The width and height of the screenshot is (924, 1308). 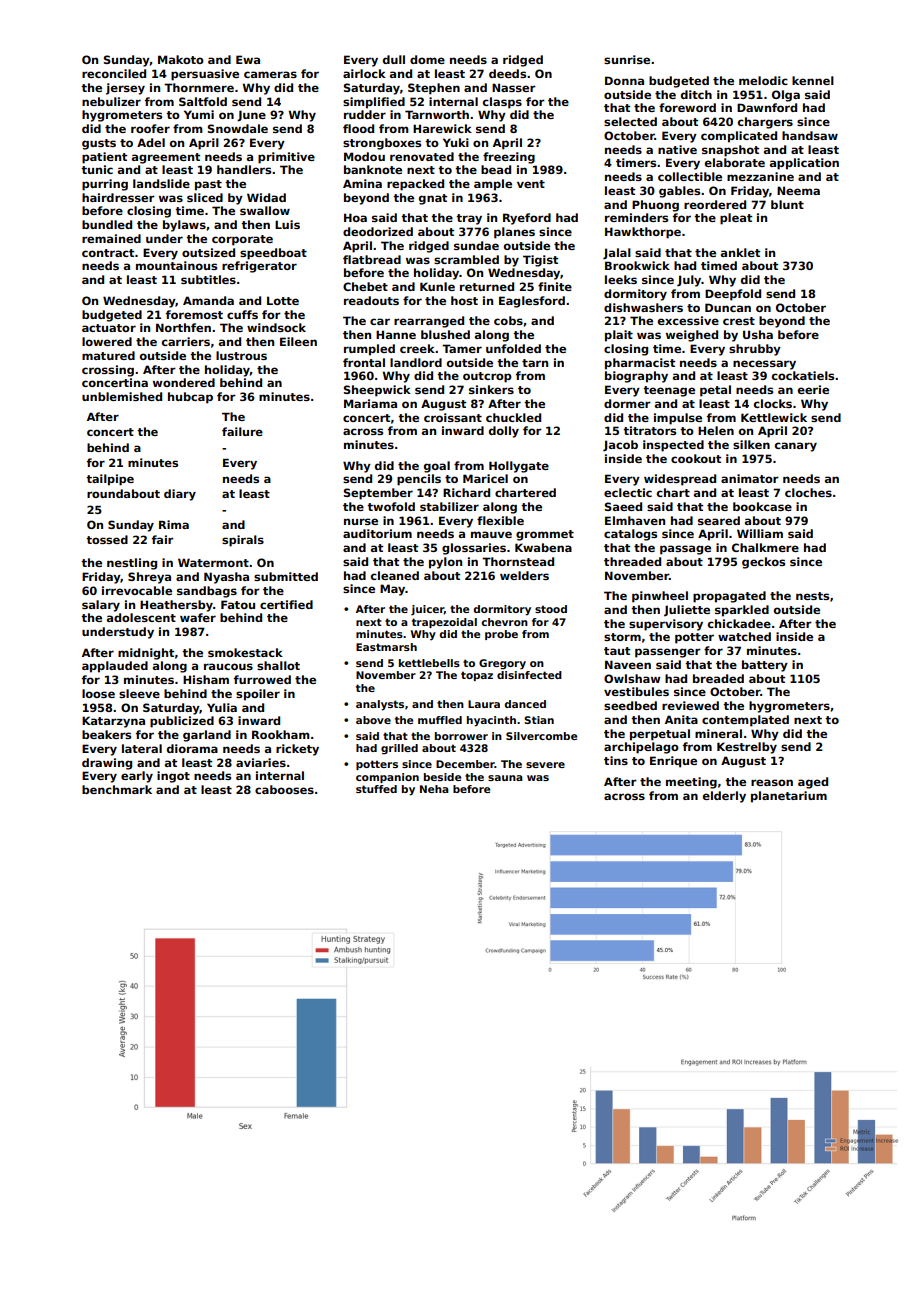 I want to click on bylaws, so click(x=184, y=226).
